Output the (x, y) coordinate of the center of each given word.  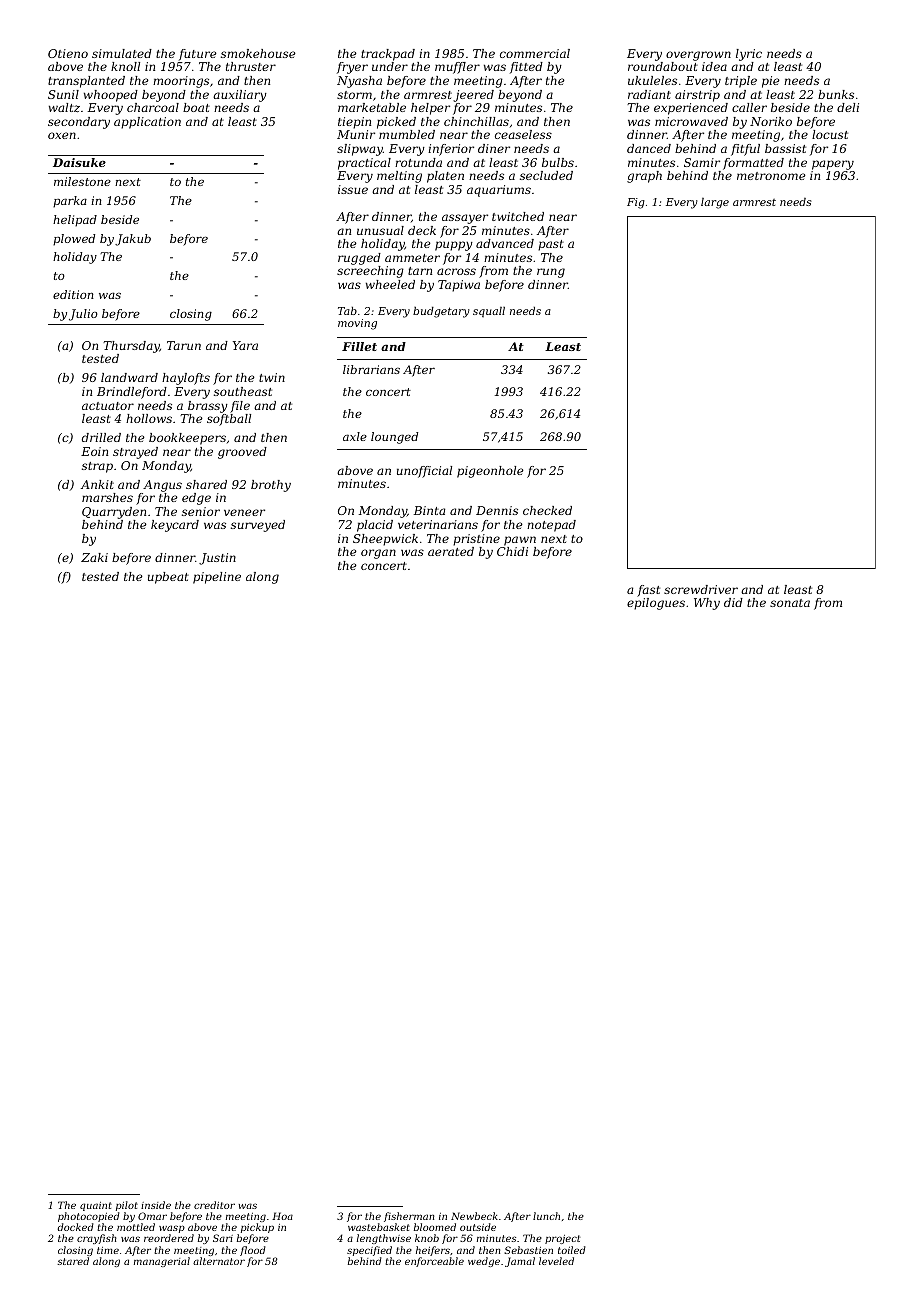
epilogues (656, 604)
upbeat (168, 578)
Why (707, 604)
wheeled (390, 284)
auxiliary (240, 96)
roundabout (663, 66)
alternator (219, 1261)
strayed (135, 453)
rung (551, 273)
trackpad (388, 55)
